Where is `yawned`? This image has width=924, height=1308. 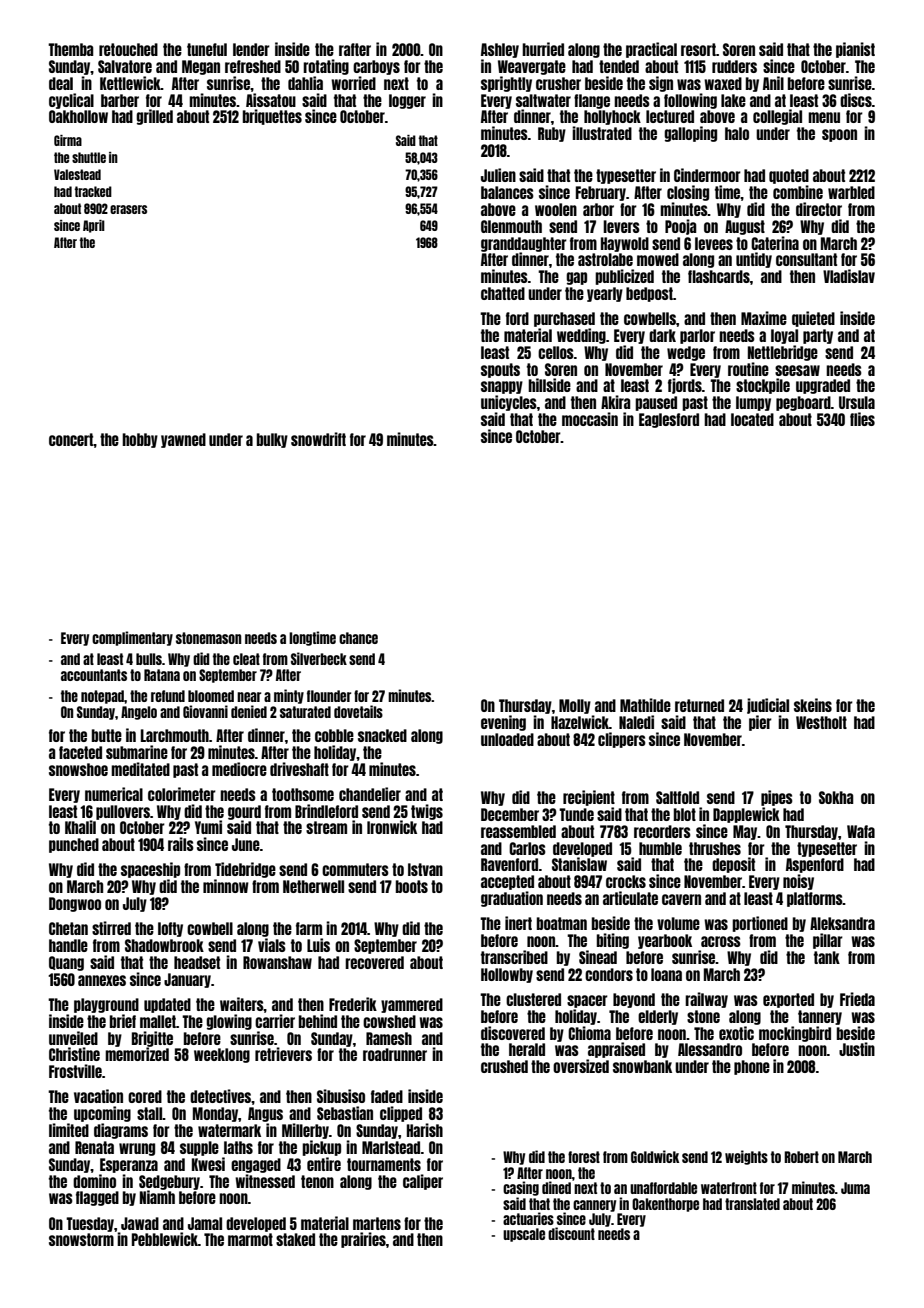
yawned is located at coordinates (183, 440).
